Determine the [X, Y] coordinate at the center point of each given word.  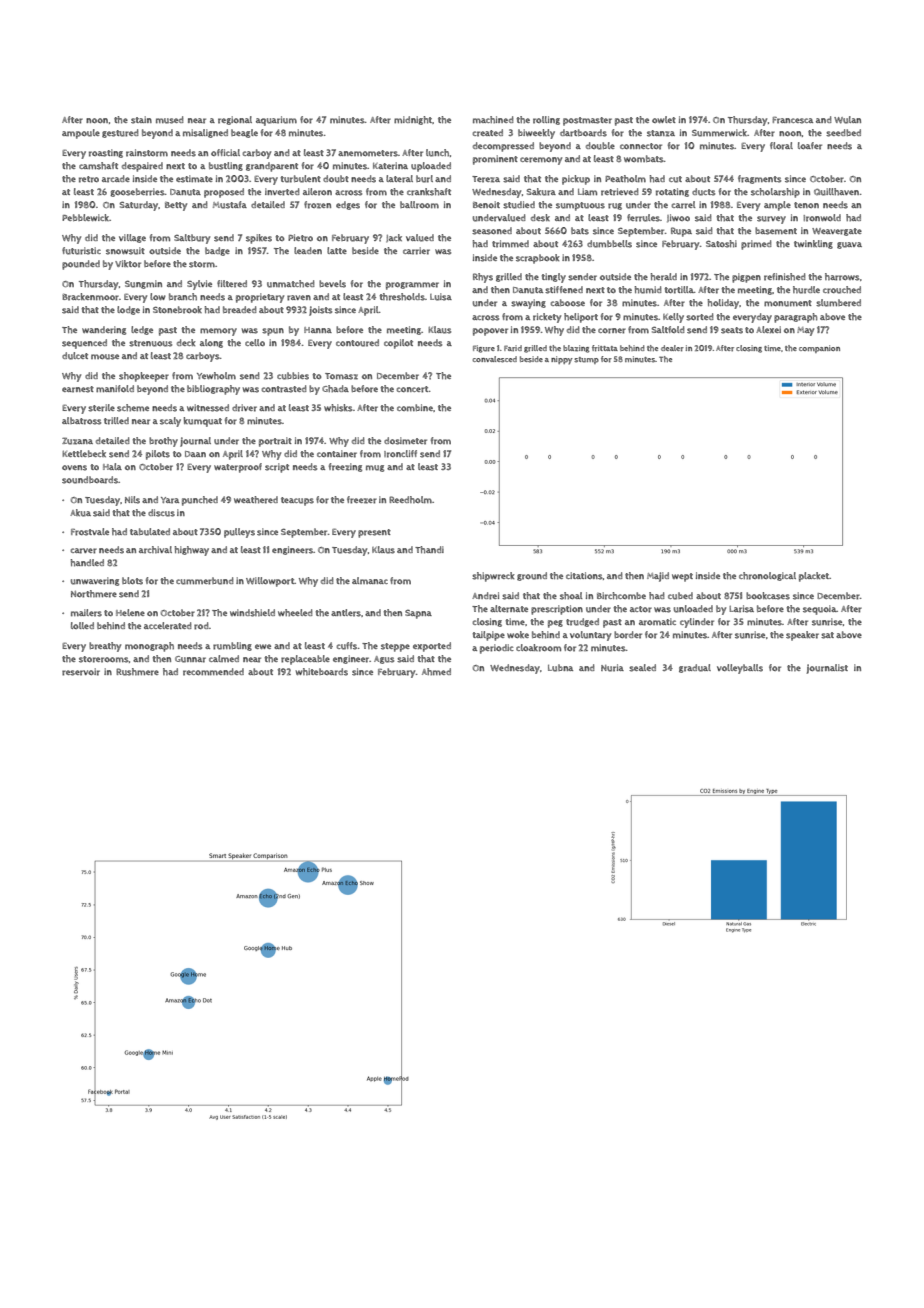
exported [432, 647]
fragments [759, 179]
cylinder [697, 623]
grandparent [272, 167]
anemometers [368, 153]
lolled [82, 625]
